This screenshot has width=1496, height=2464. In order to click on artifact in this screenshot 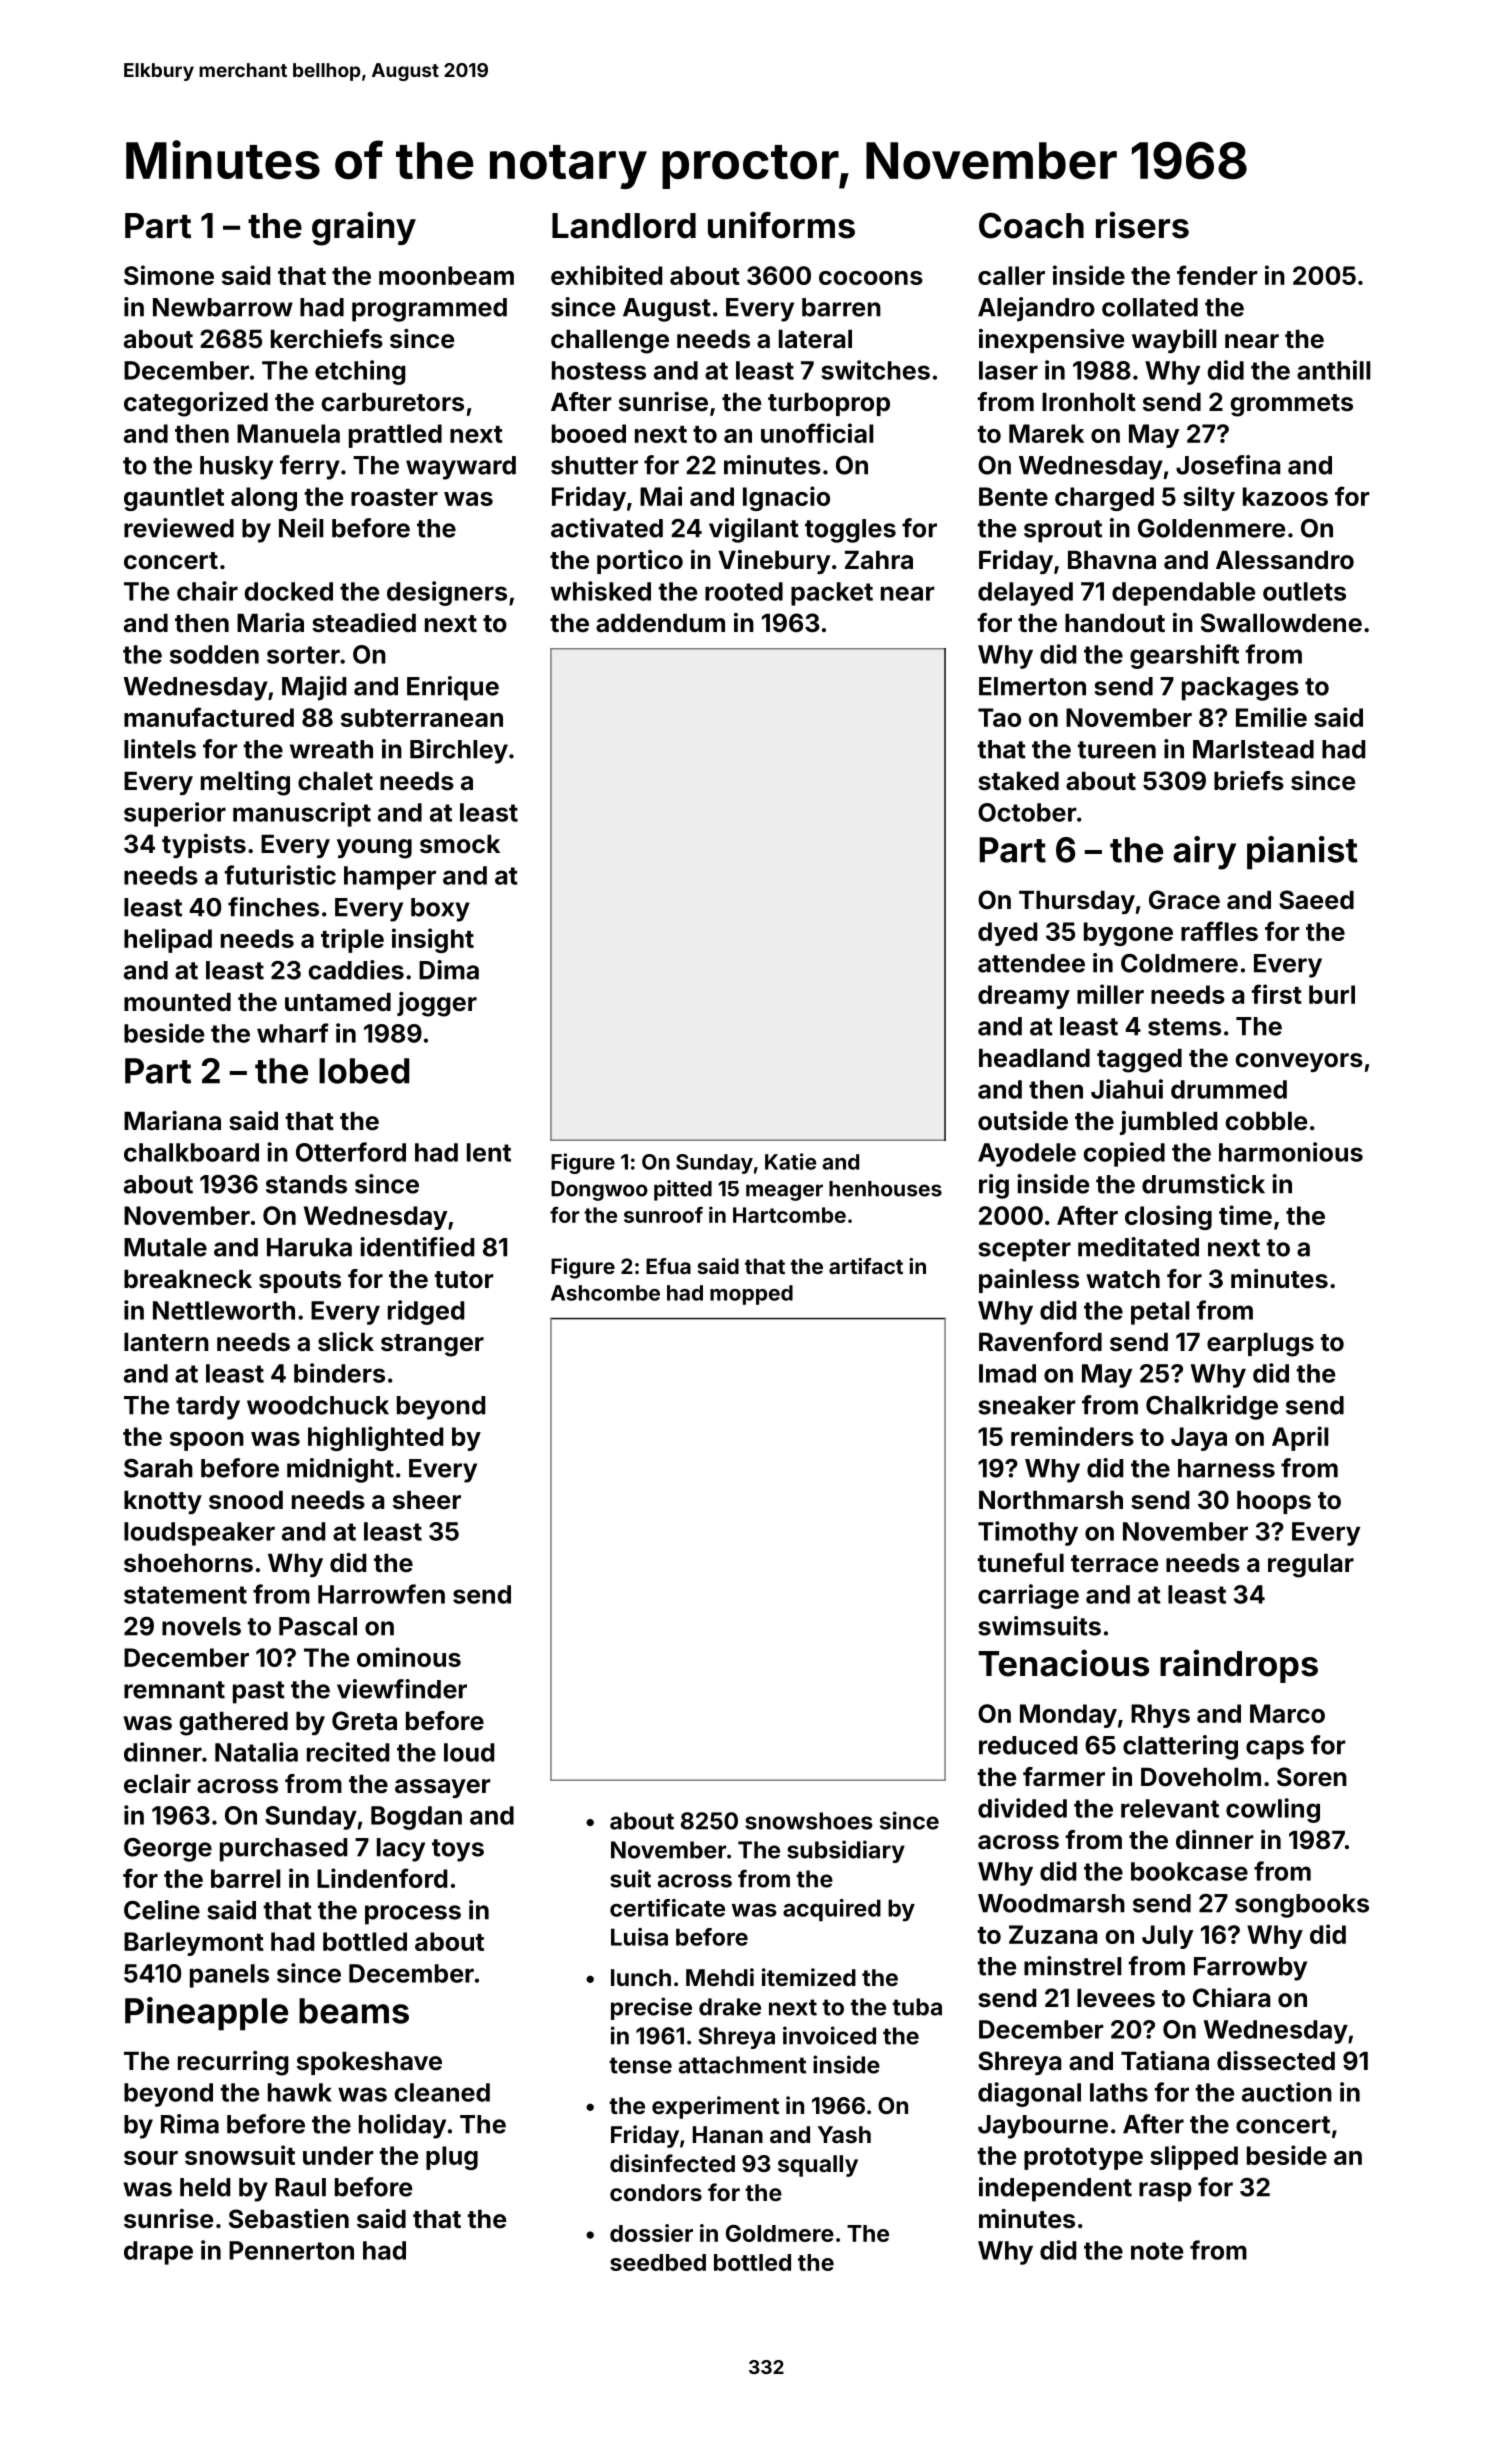, I will do `click(866, 1266)`.
